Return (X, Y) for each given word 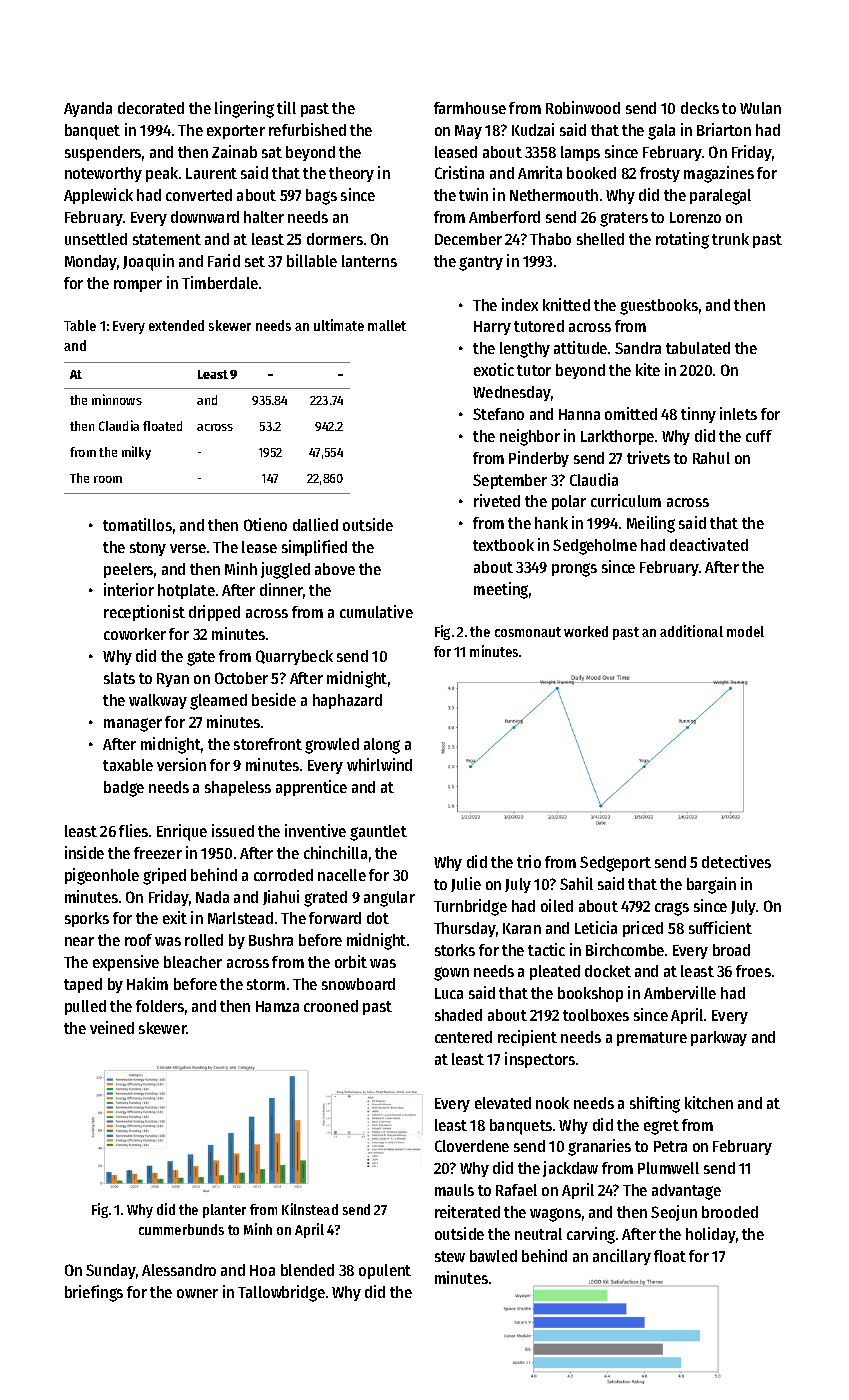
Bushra (271, 940)
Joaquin (148, 262)
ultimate (339, 325)
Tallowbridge (281, 1293)
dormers (335, 239)
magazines (719, 174)
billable (312, 260)
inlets (738, 413)
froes (753, 971)
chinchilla (335, 852)
